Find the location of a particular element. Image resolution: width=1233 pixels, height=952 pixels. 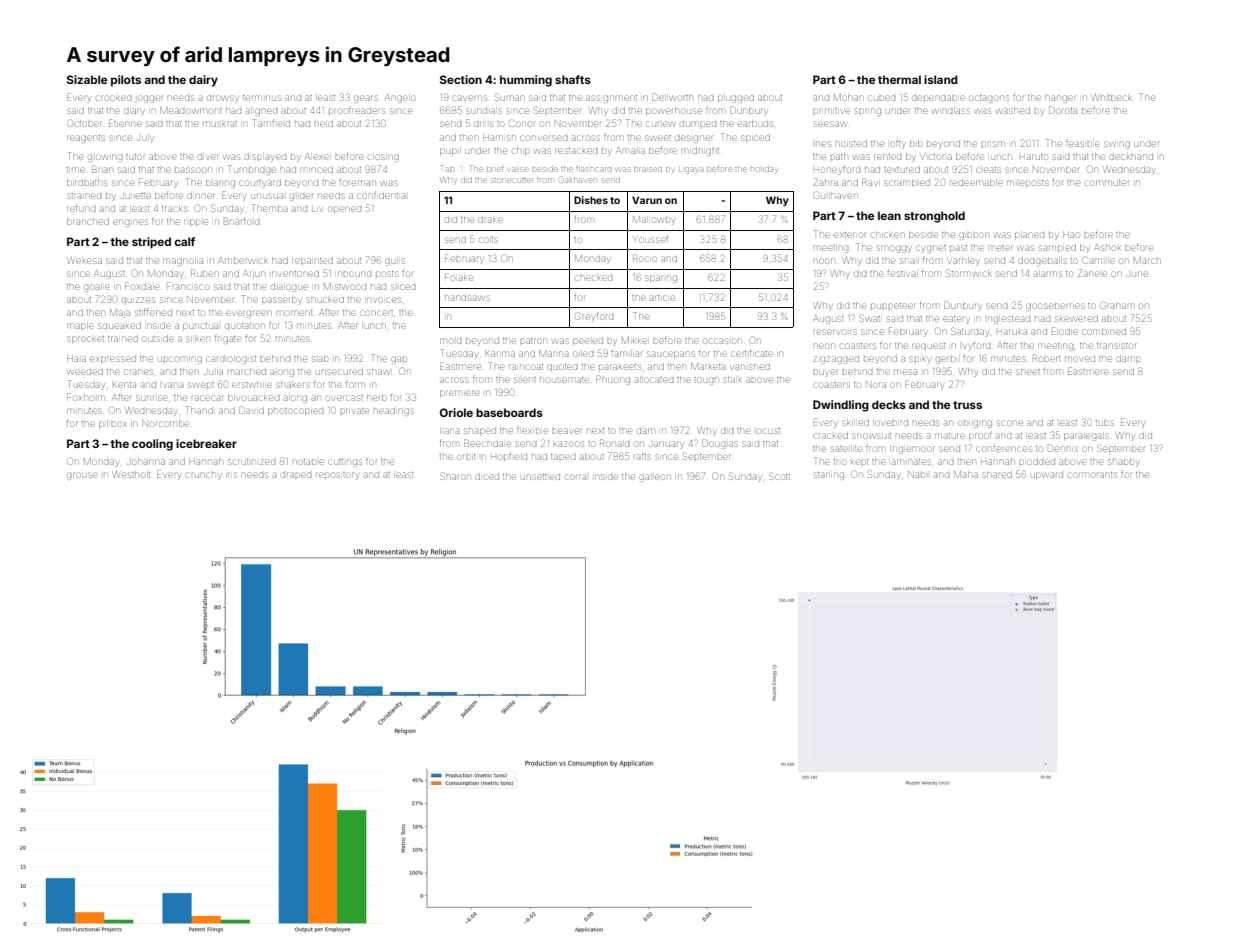

silent is located at coordinates (525, 380).
